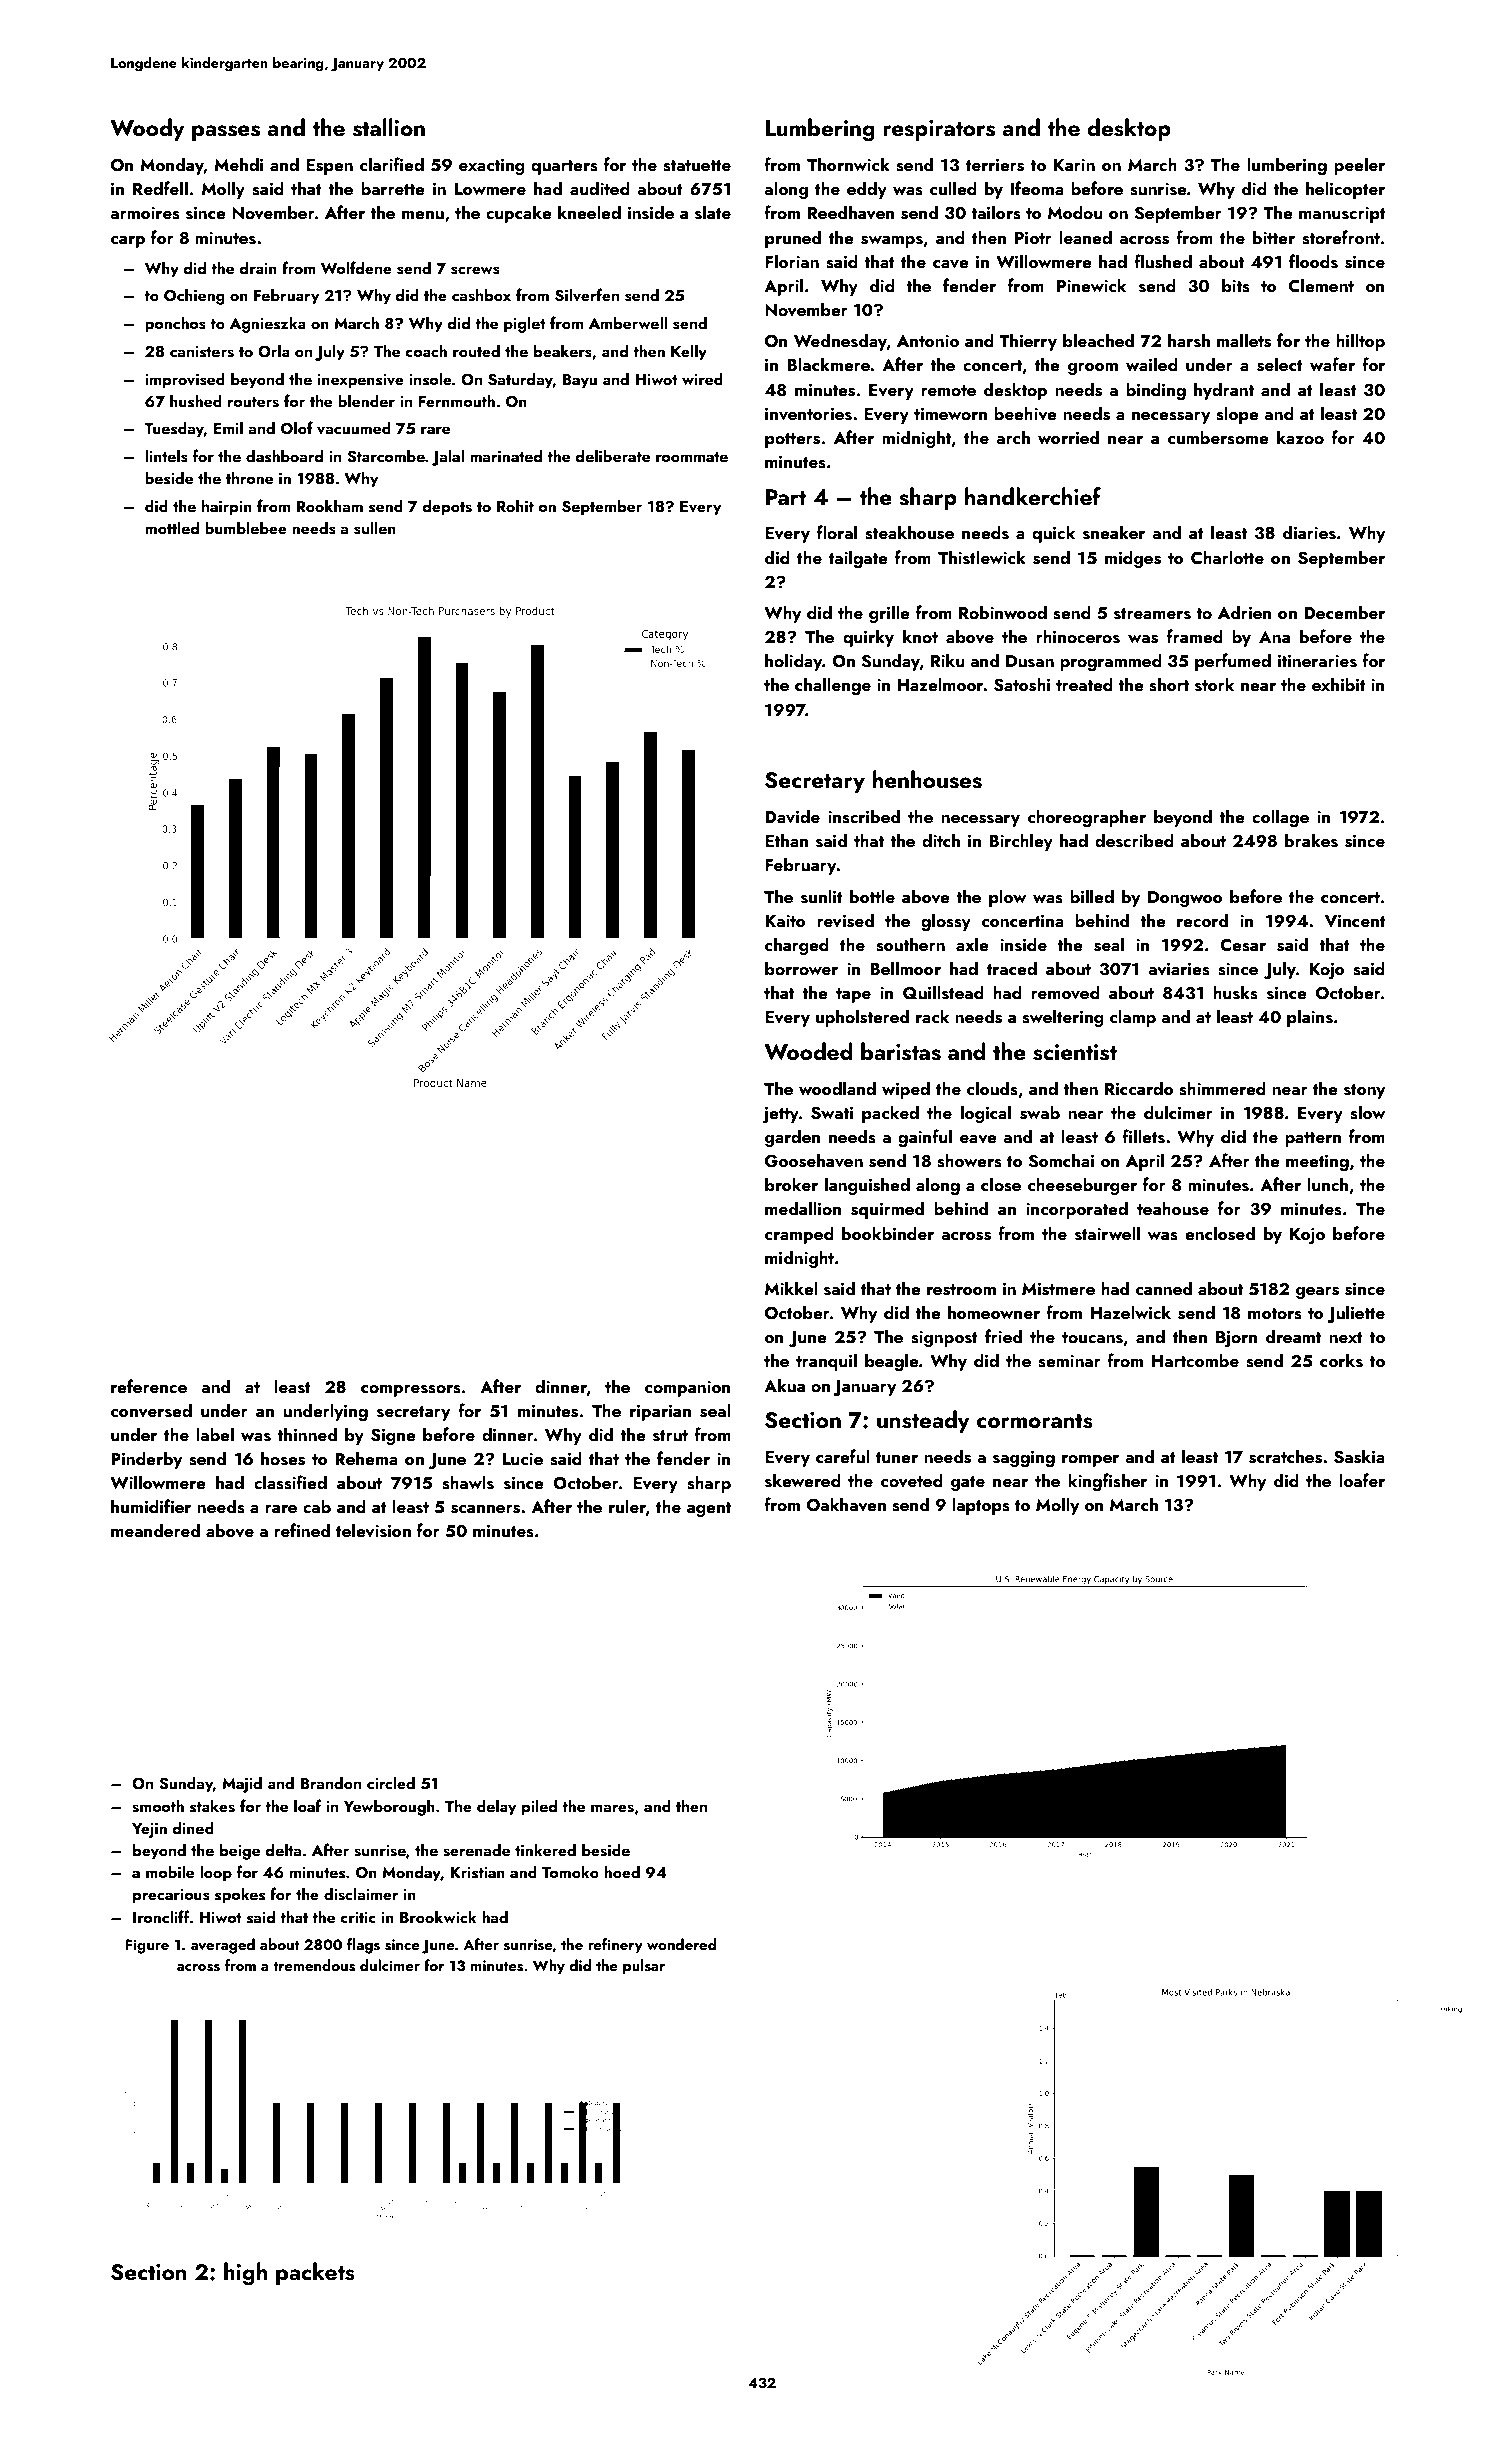 The height and width of the screenshot is (2464, 1496). I want to click on hoed, so click(622, 1871).
